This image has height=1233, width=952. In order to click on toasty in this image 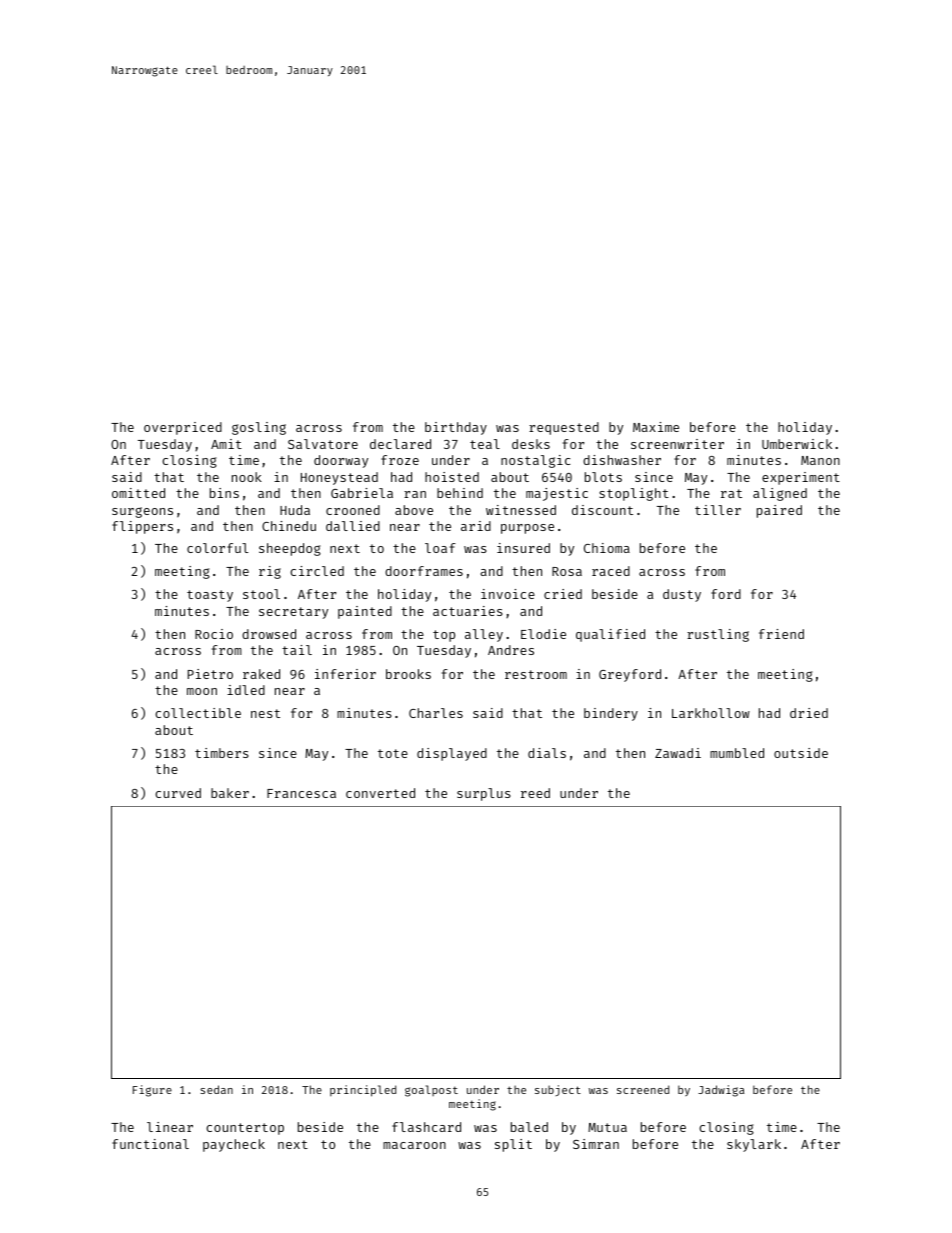, I will do `click(210, 596)`.
